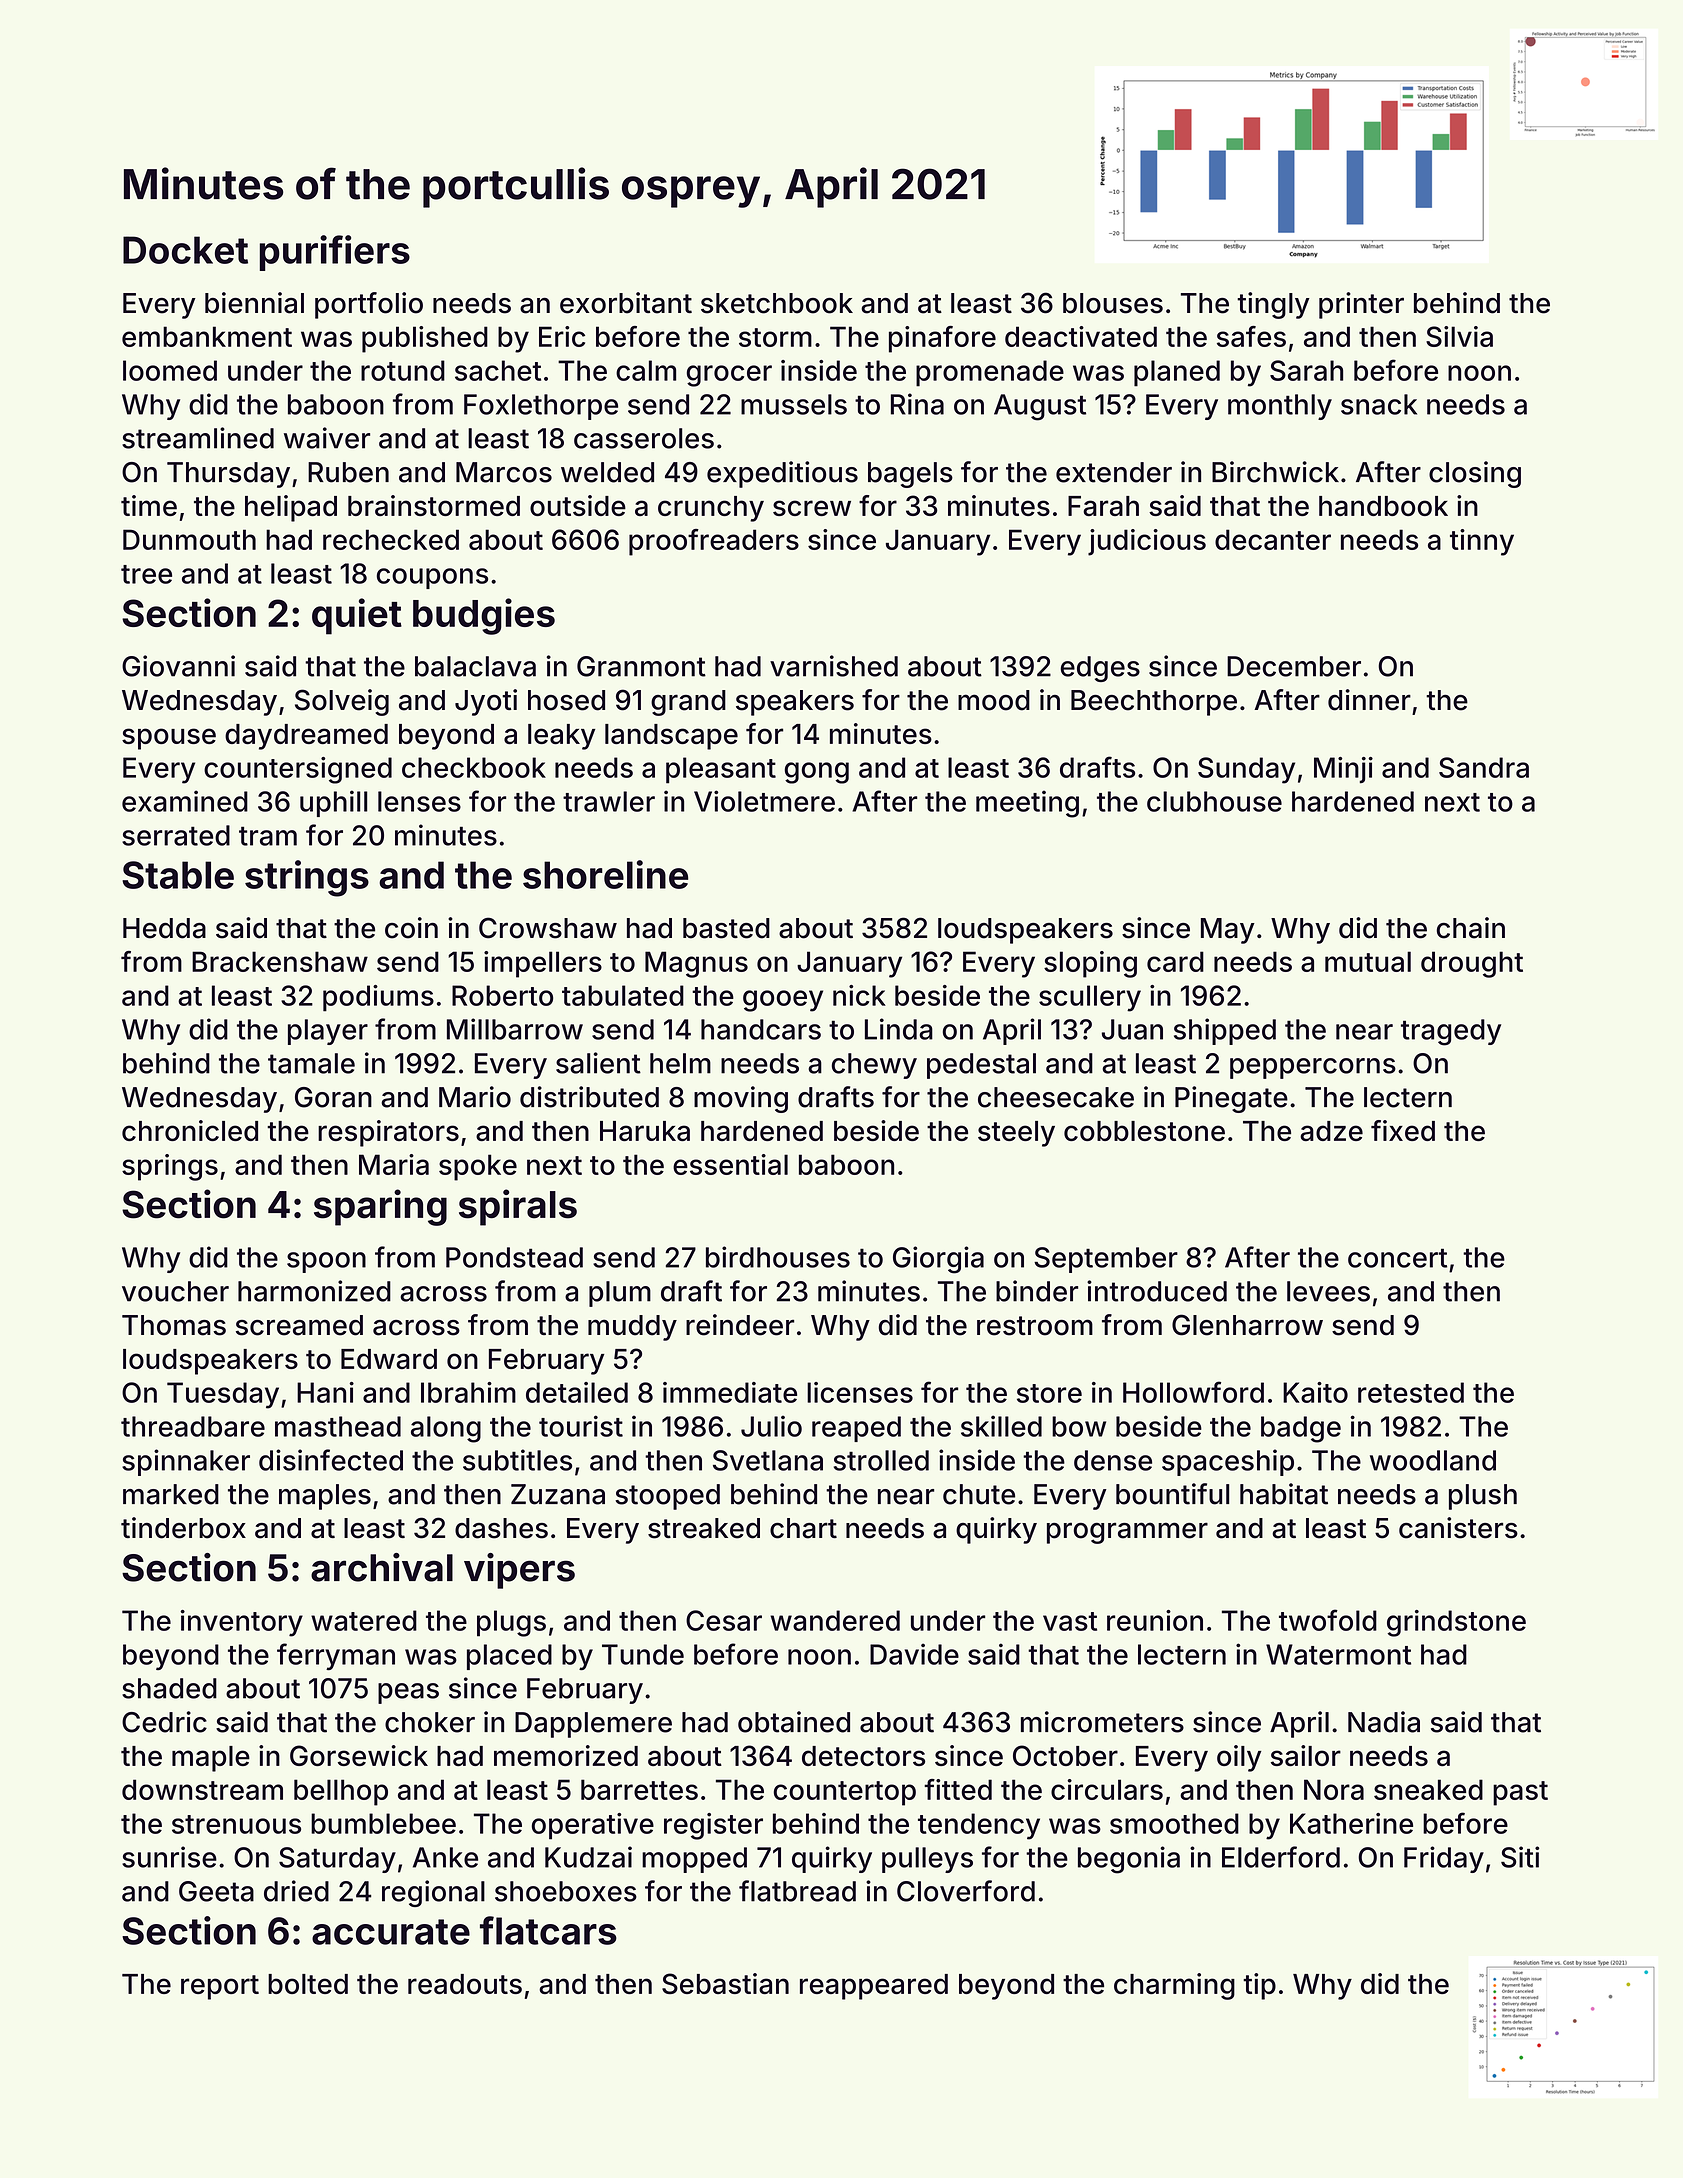  What do you see at coordinates (1016, 1134) in the screenshot?
I see `steely` at bounding box center [1016, 1134].
